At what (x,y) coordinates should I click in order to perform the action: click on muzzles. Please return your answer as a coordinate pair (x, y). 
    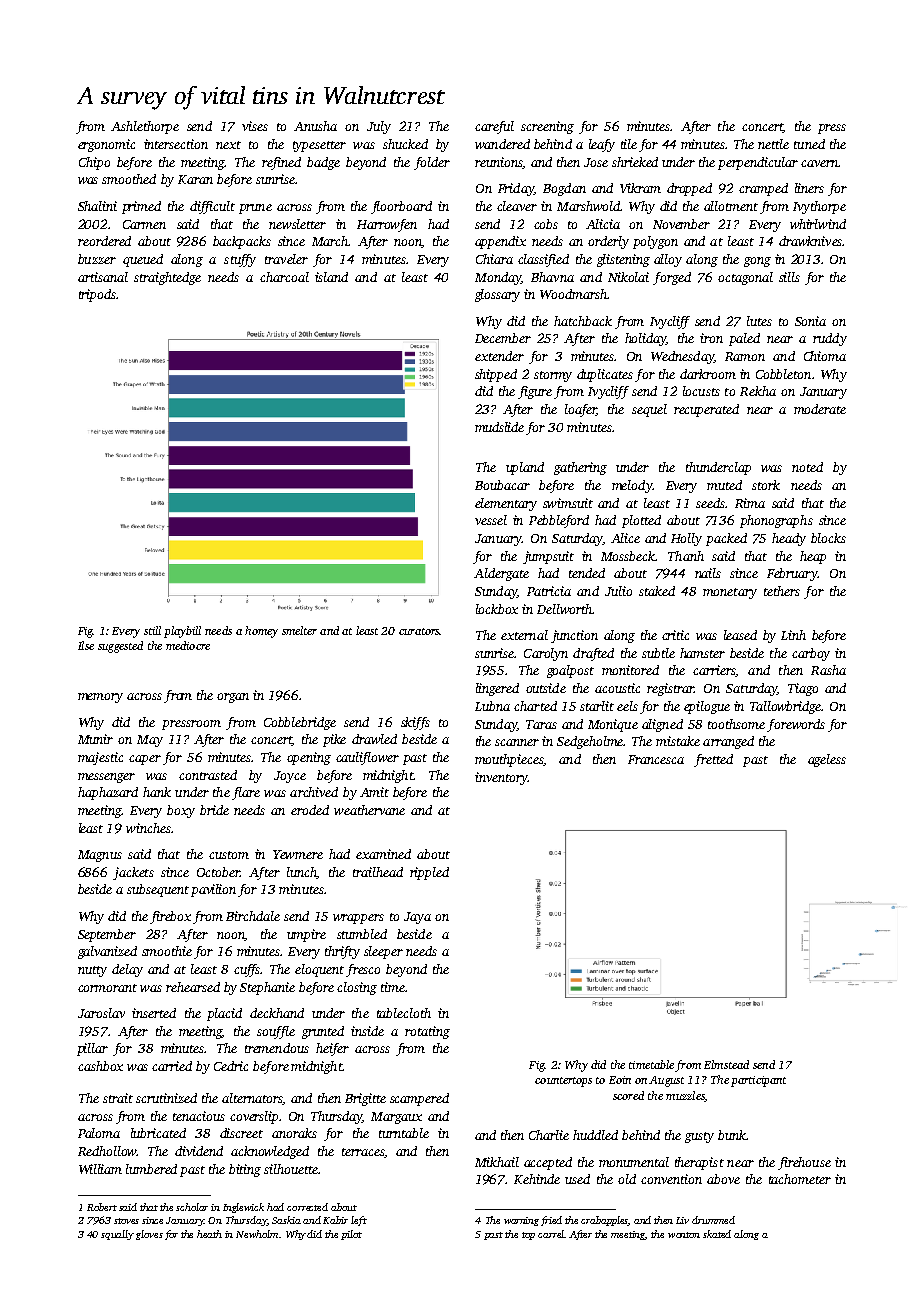
    Looking at the image, I should click on (685, 1096).
